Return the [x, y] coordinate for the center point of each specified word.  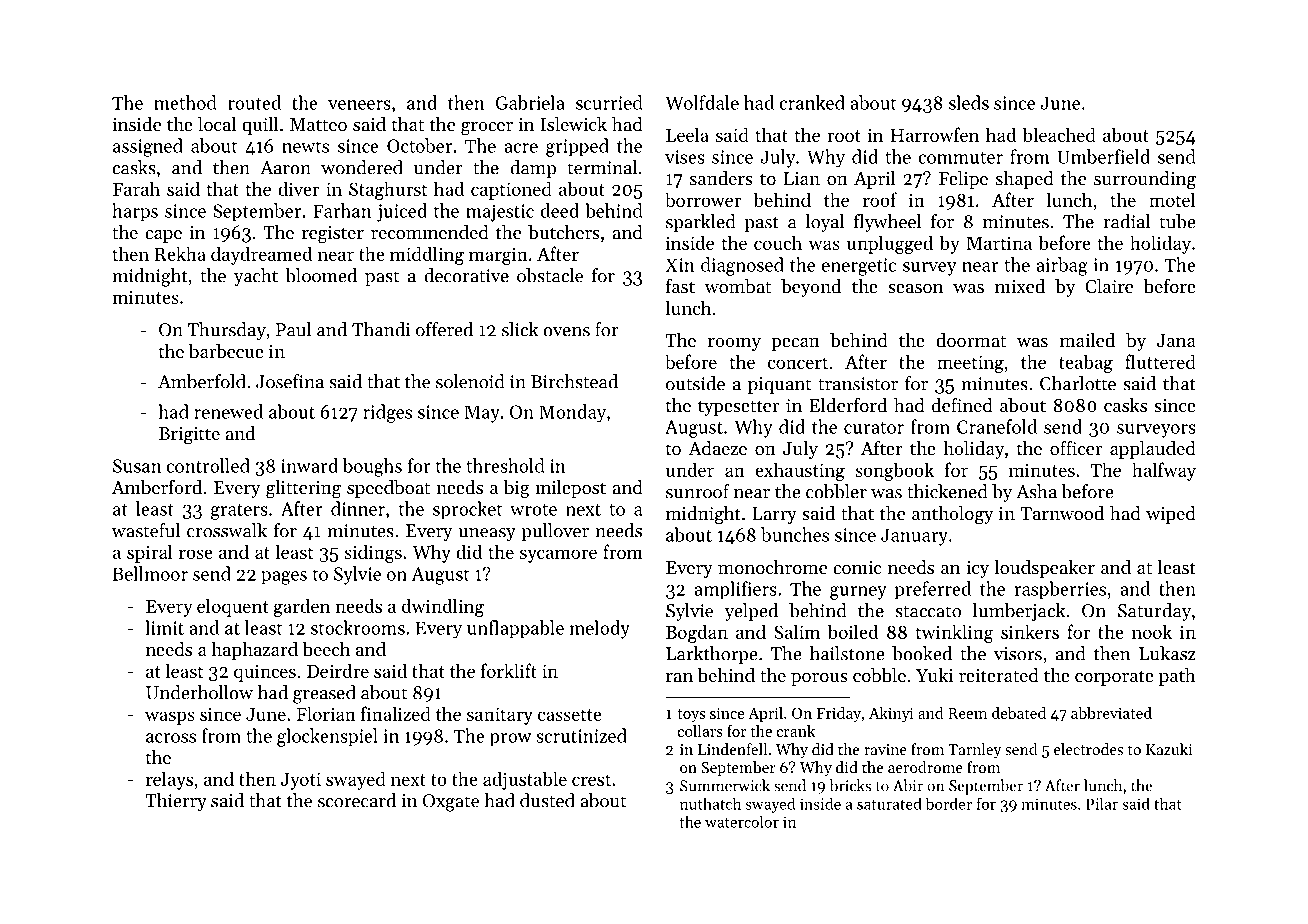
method [185, 102]
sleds [969, 102]
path [1177, 677]
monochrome [772, 567]
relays [169, 780]
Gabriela [530, 102]
